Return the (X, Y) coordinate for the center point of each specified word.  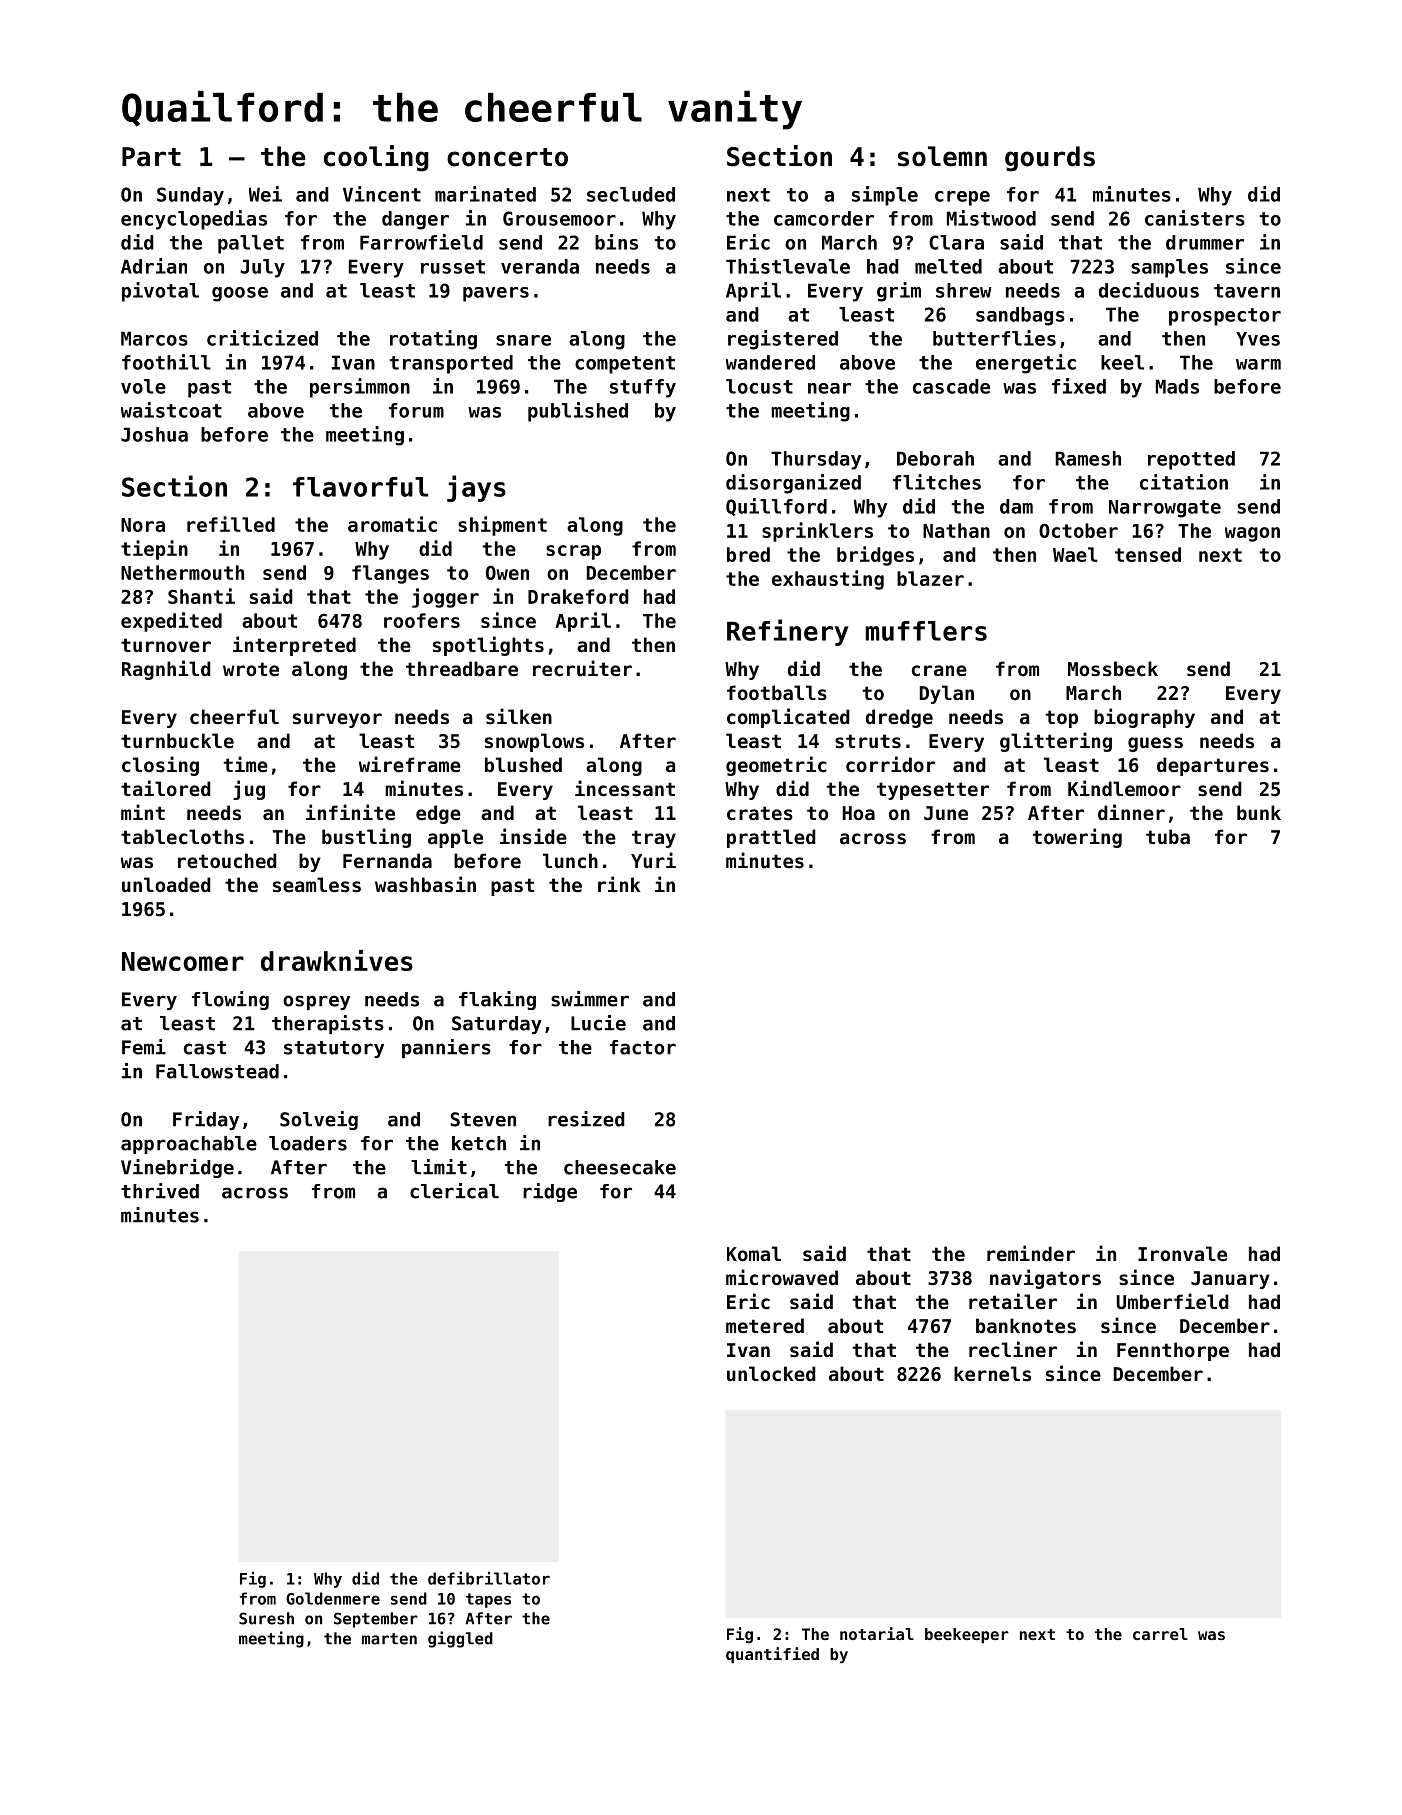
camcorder (824, 218)
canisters (1195, 218)
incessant (625, 788)
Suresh (266, 1618)
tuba (1168, 836)
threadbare (462, 668)
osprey (316, 1002)
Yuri (653, 860)
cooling (376, 158)
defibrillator (489, 1578)
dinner (1131, 812)
